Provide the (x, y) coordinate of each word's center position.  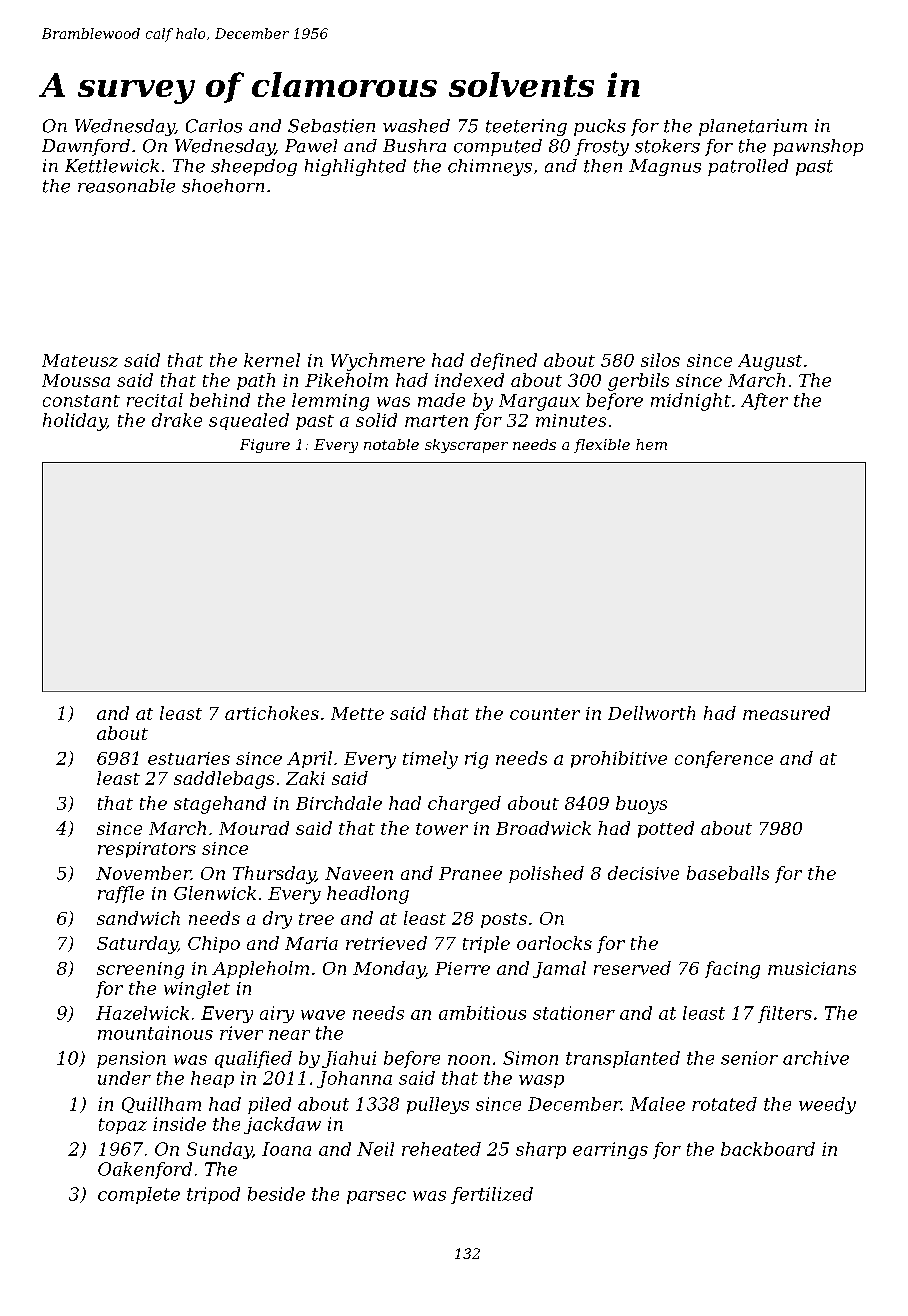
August (770, 362)
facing (732, 970)
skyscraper (466, 446)
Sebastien (331, 126)
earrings (610, 1150)
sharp (541, 1150)
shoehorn (223, 186)
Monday (389, 970)
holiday (75, 422)
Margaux (539, 402)
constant (81, 401)
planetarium (753, 127)
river (241, 1033)
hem (651, 444)
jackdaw (282, 1125)
